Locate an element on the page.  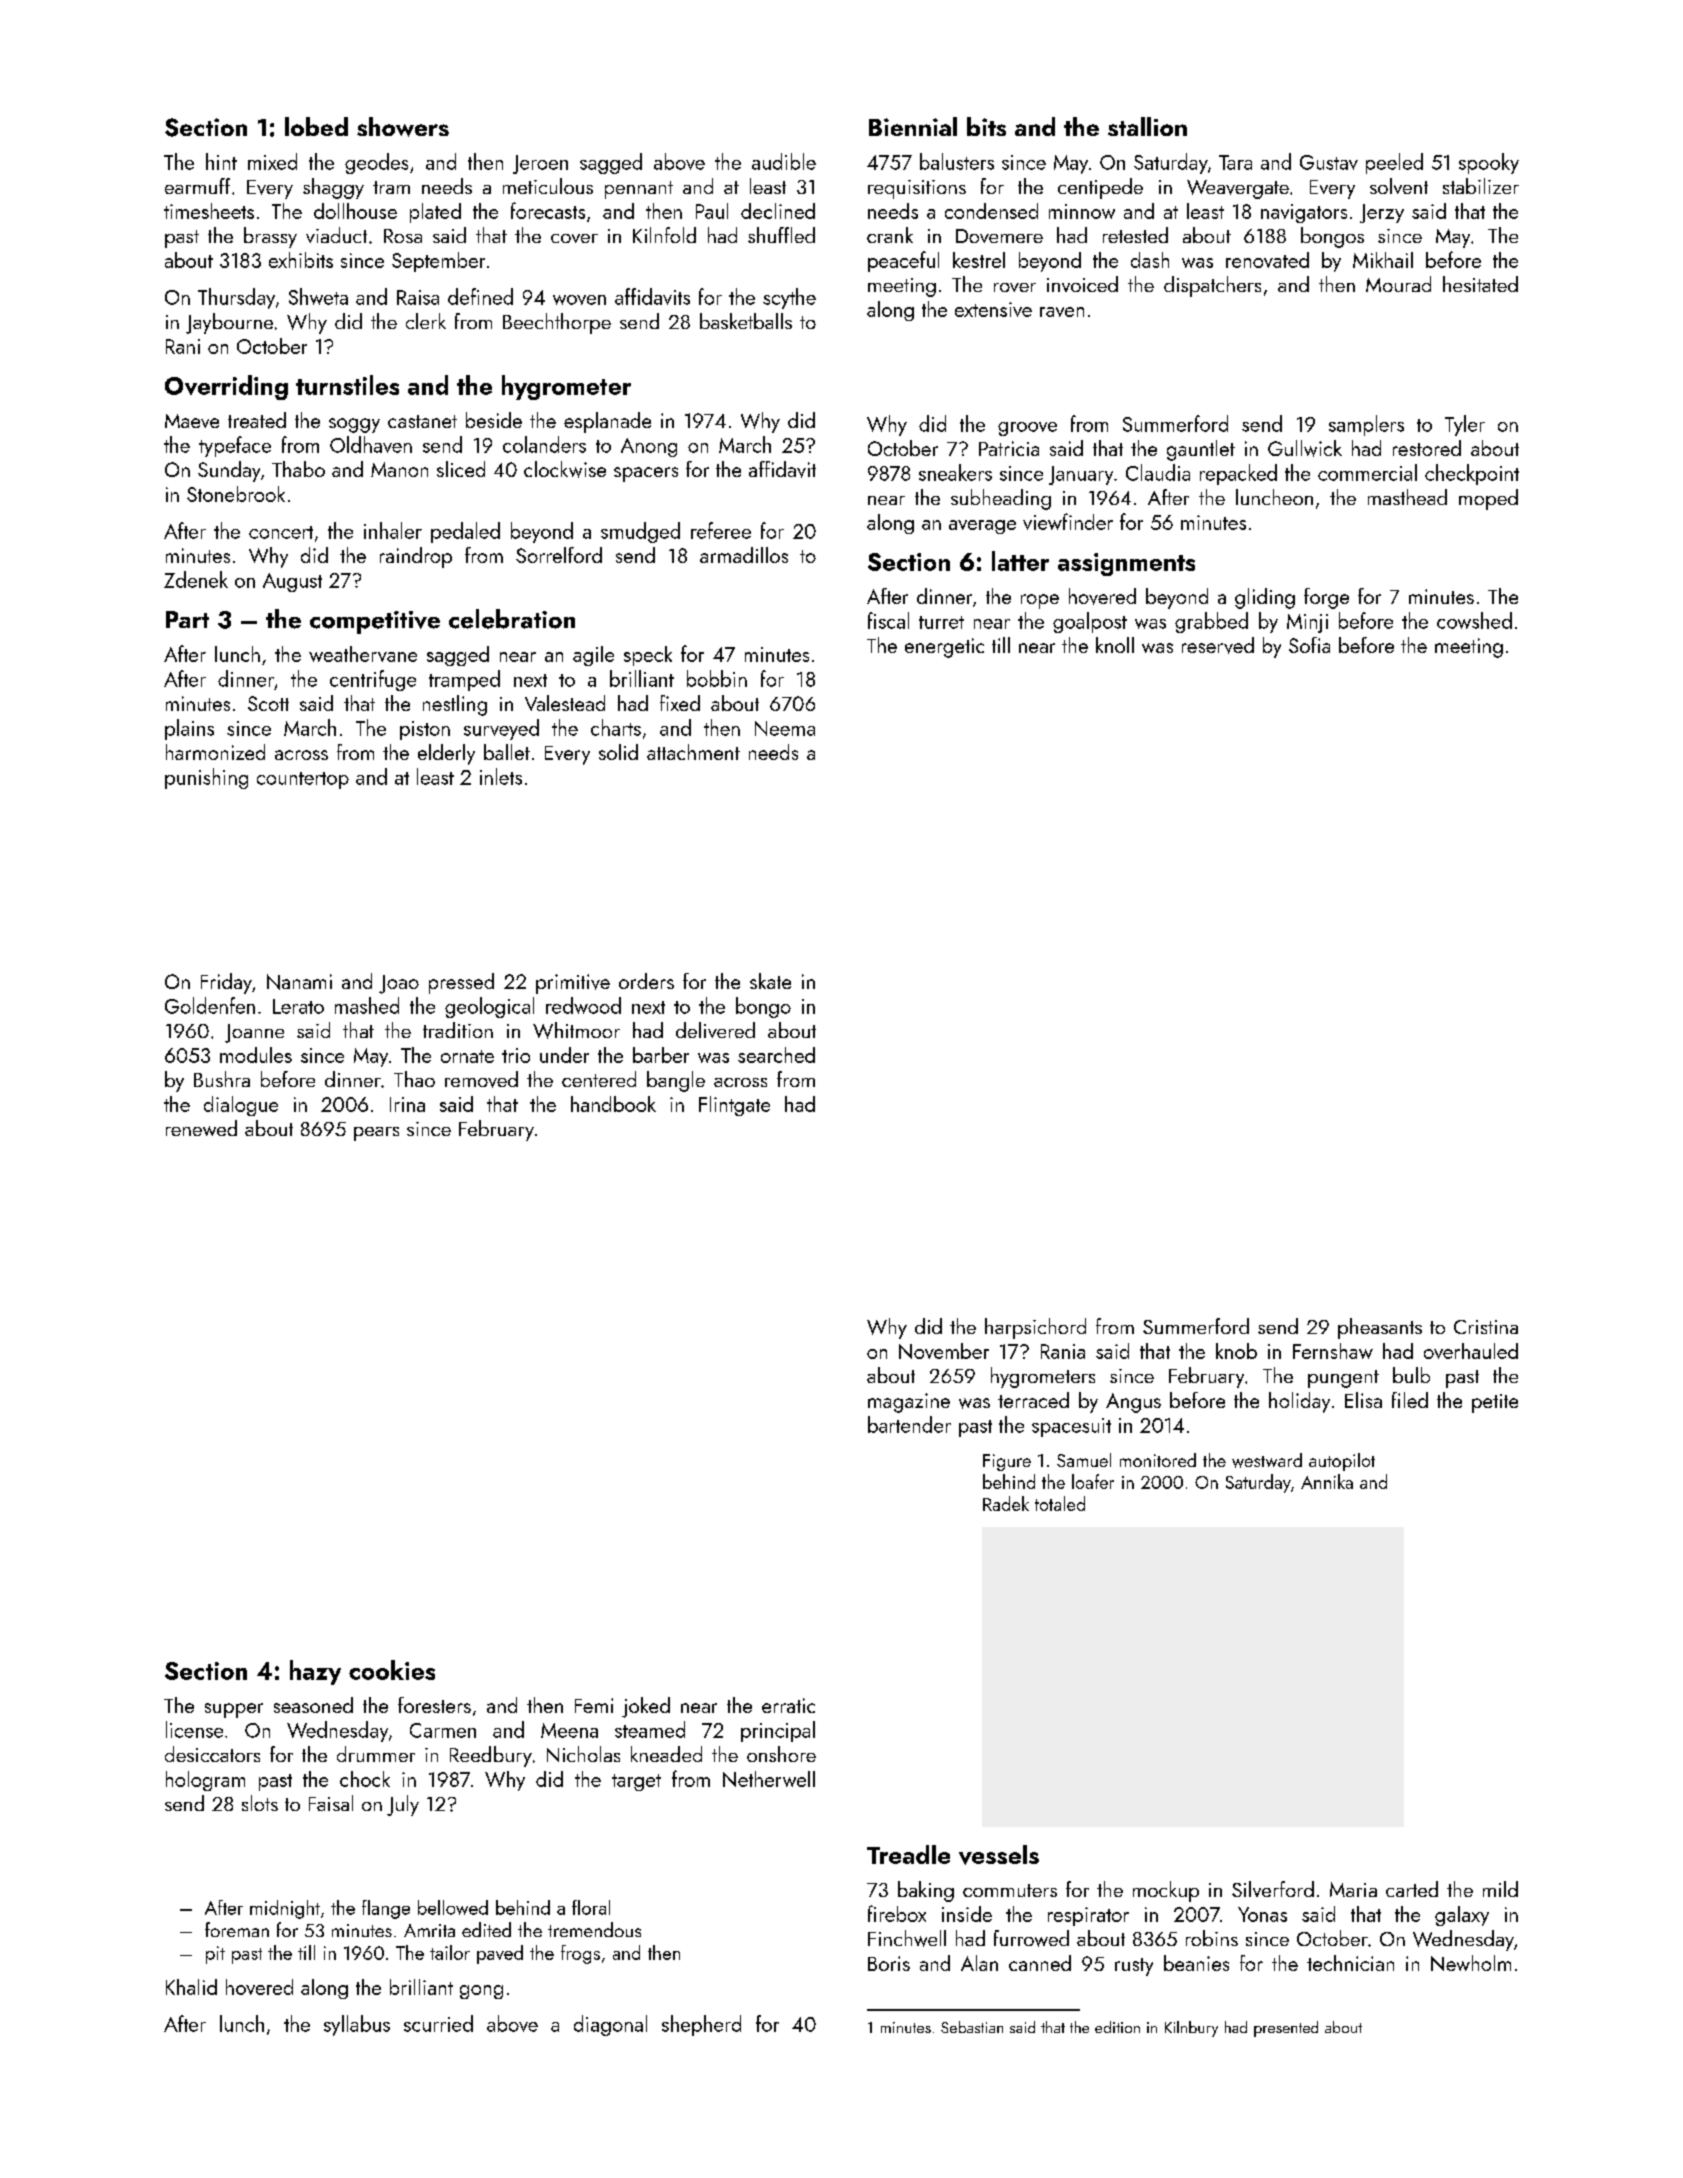
elderly is located at coordinates (446, 754).
